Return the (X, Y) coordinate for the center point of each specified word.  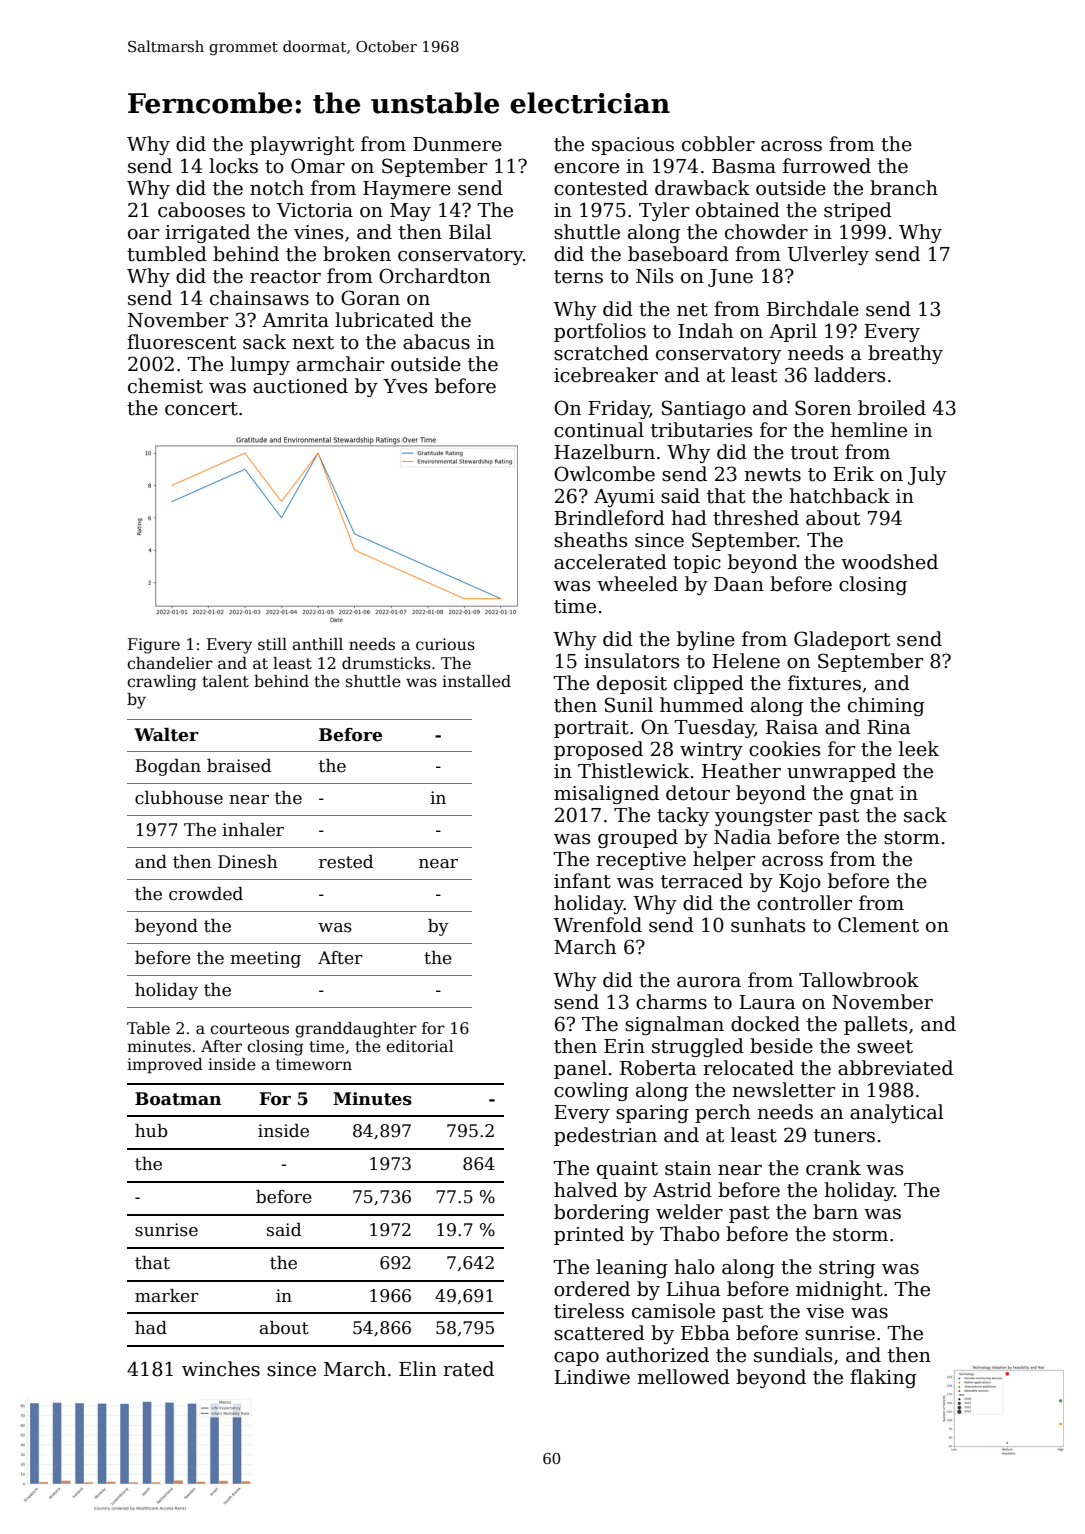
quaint (627, 1170)
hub (151, 1131)
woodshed (889, 562)
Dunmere (457, 144)
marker (167, 1296)
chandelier (170, 663)
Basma (744, 166)
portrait (591, 729)
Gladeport (842, 640)
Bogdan (168, 767)
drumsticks (386, 663)
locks (233, 166)
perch (722, 1113)
